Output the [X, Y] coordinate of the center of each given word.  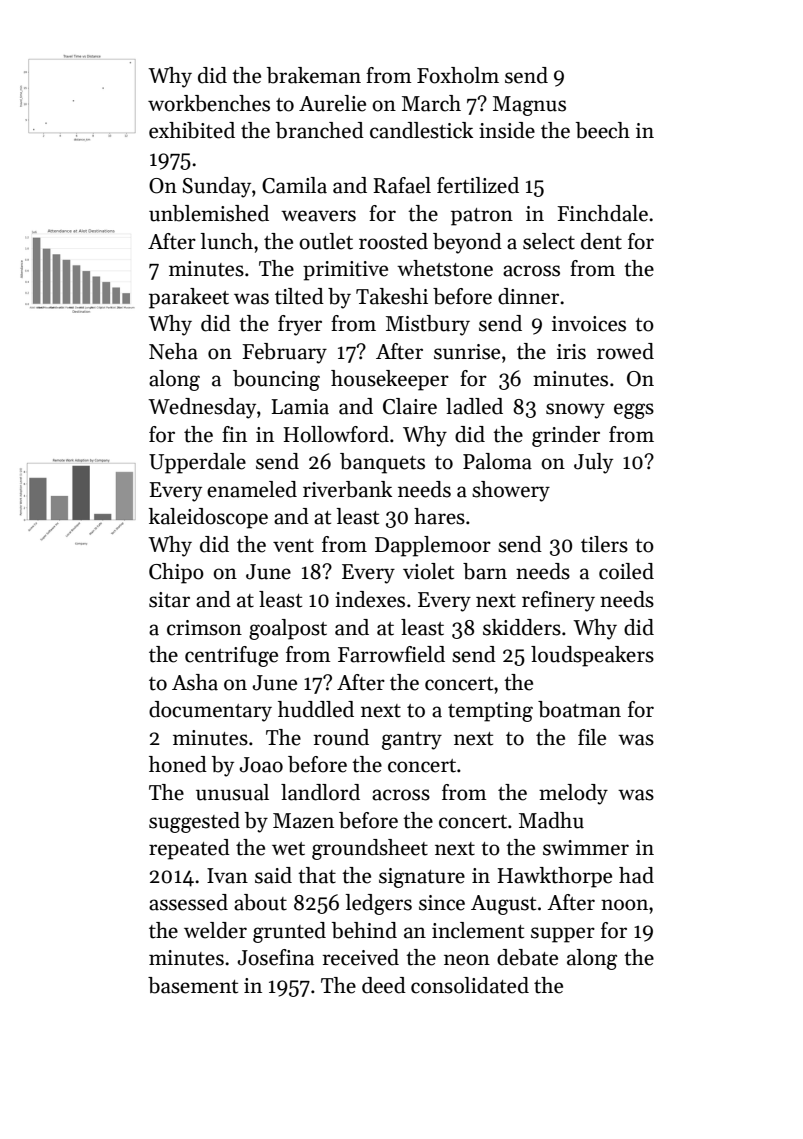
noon [624, 905]
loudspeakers [592, 656]
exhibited [192, 130]
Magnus [529, 106]
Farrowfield [391, 654]
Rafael [402, 185]
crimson [204, 628]
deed [384, 985]
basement [193, 985]
